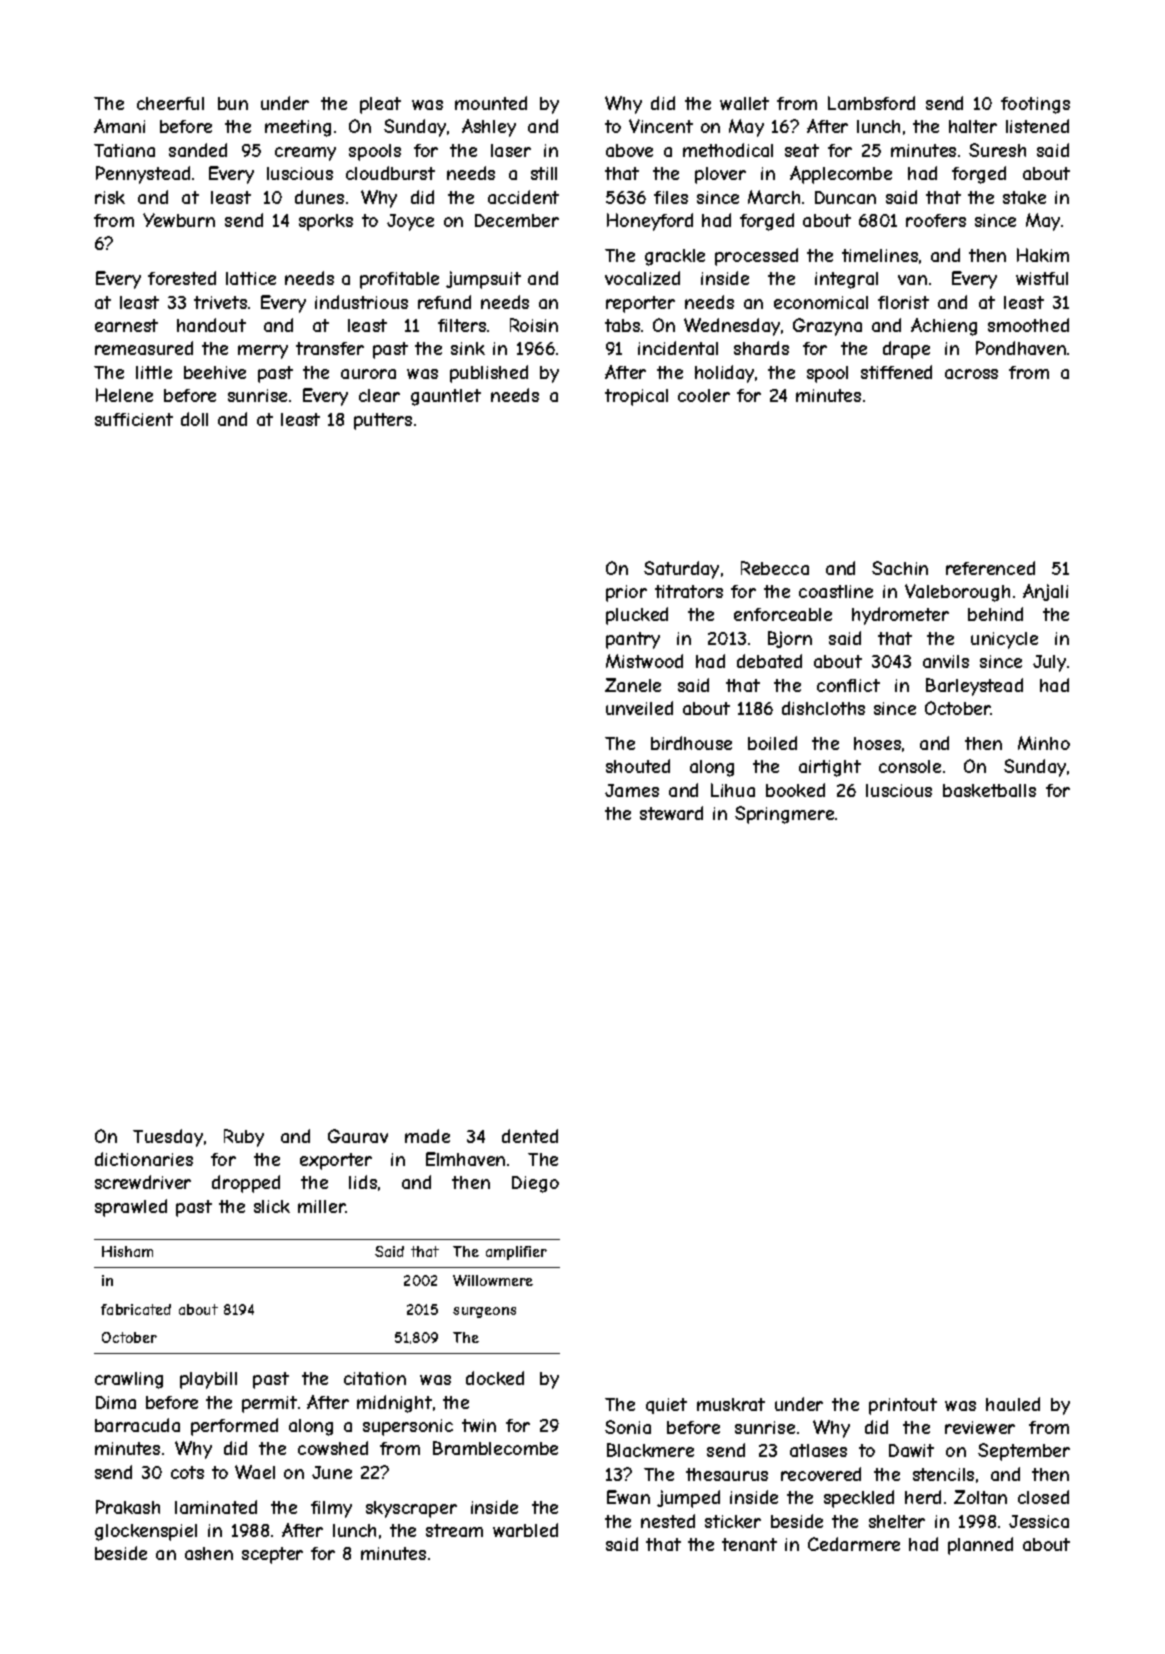  Describe the element at coordinates (668, 1521) in the screenshot. I see `nested` at that location.
